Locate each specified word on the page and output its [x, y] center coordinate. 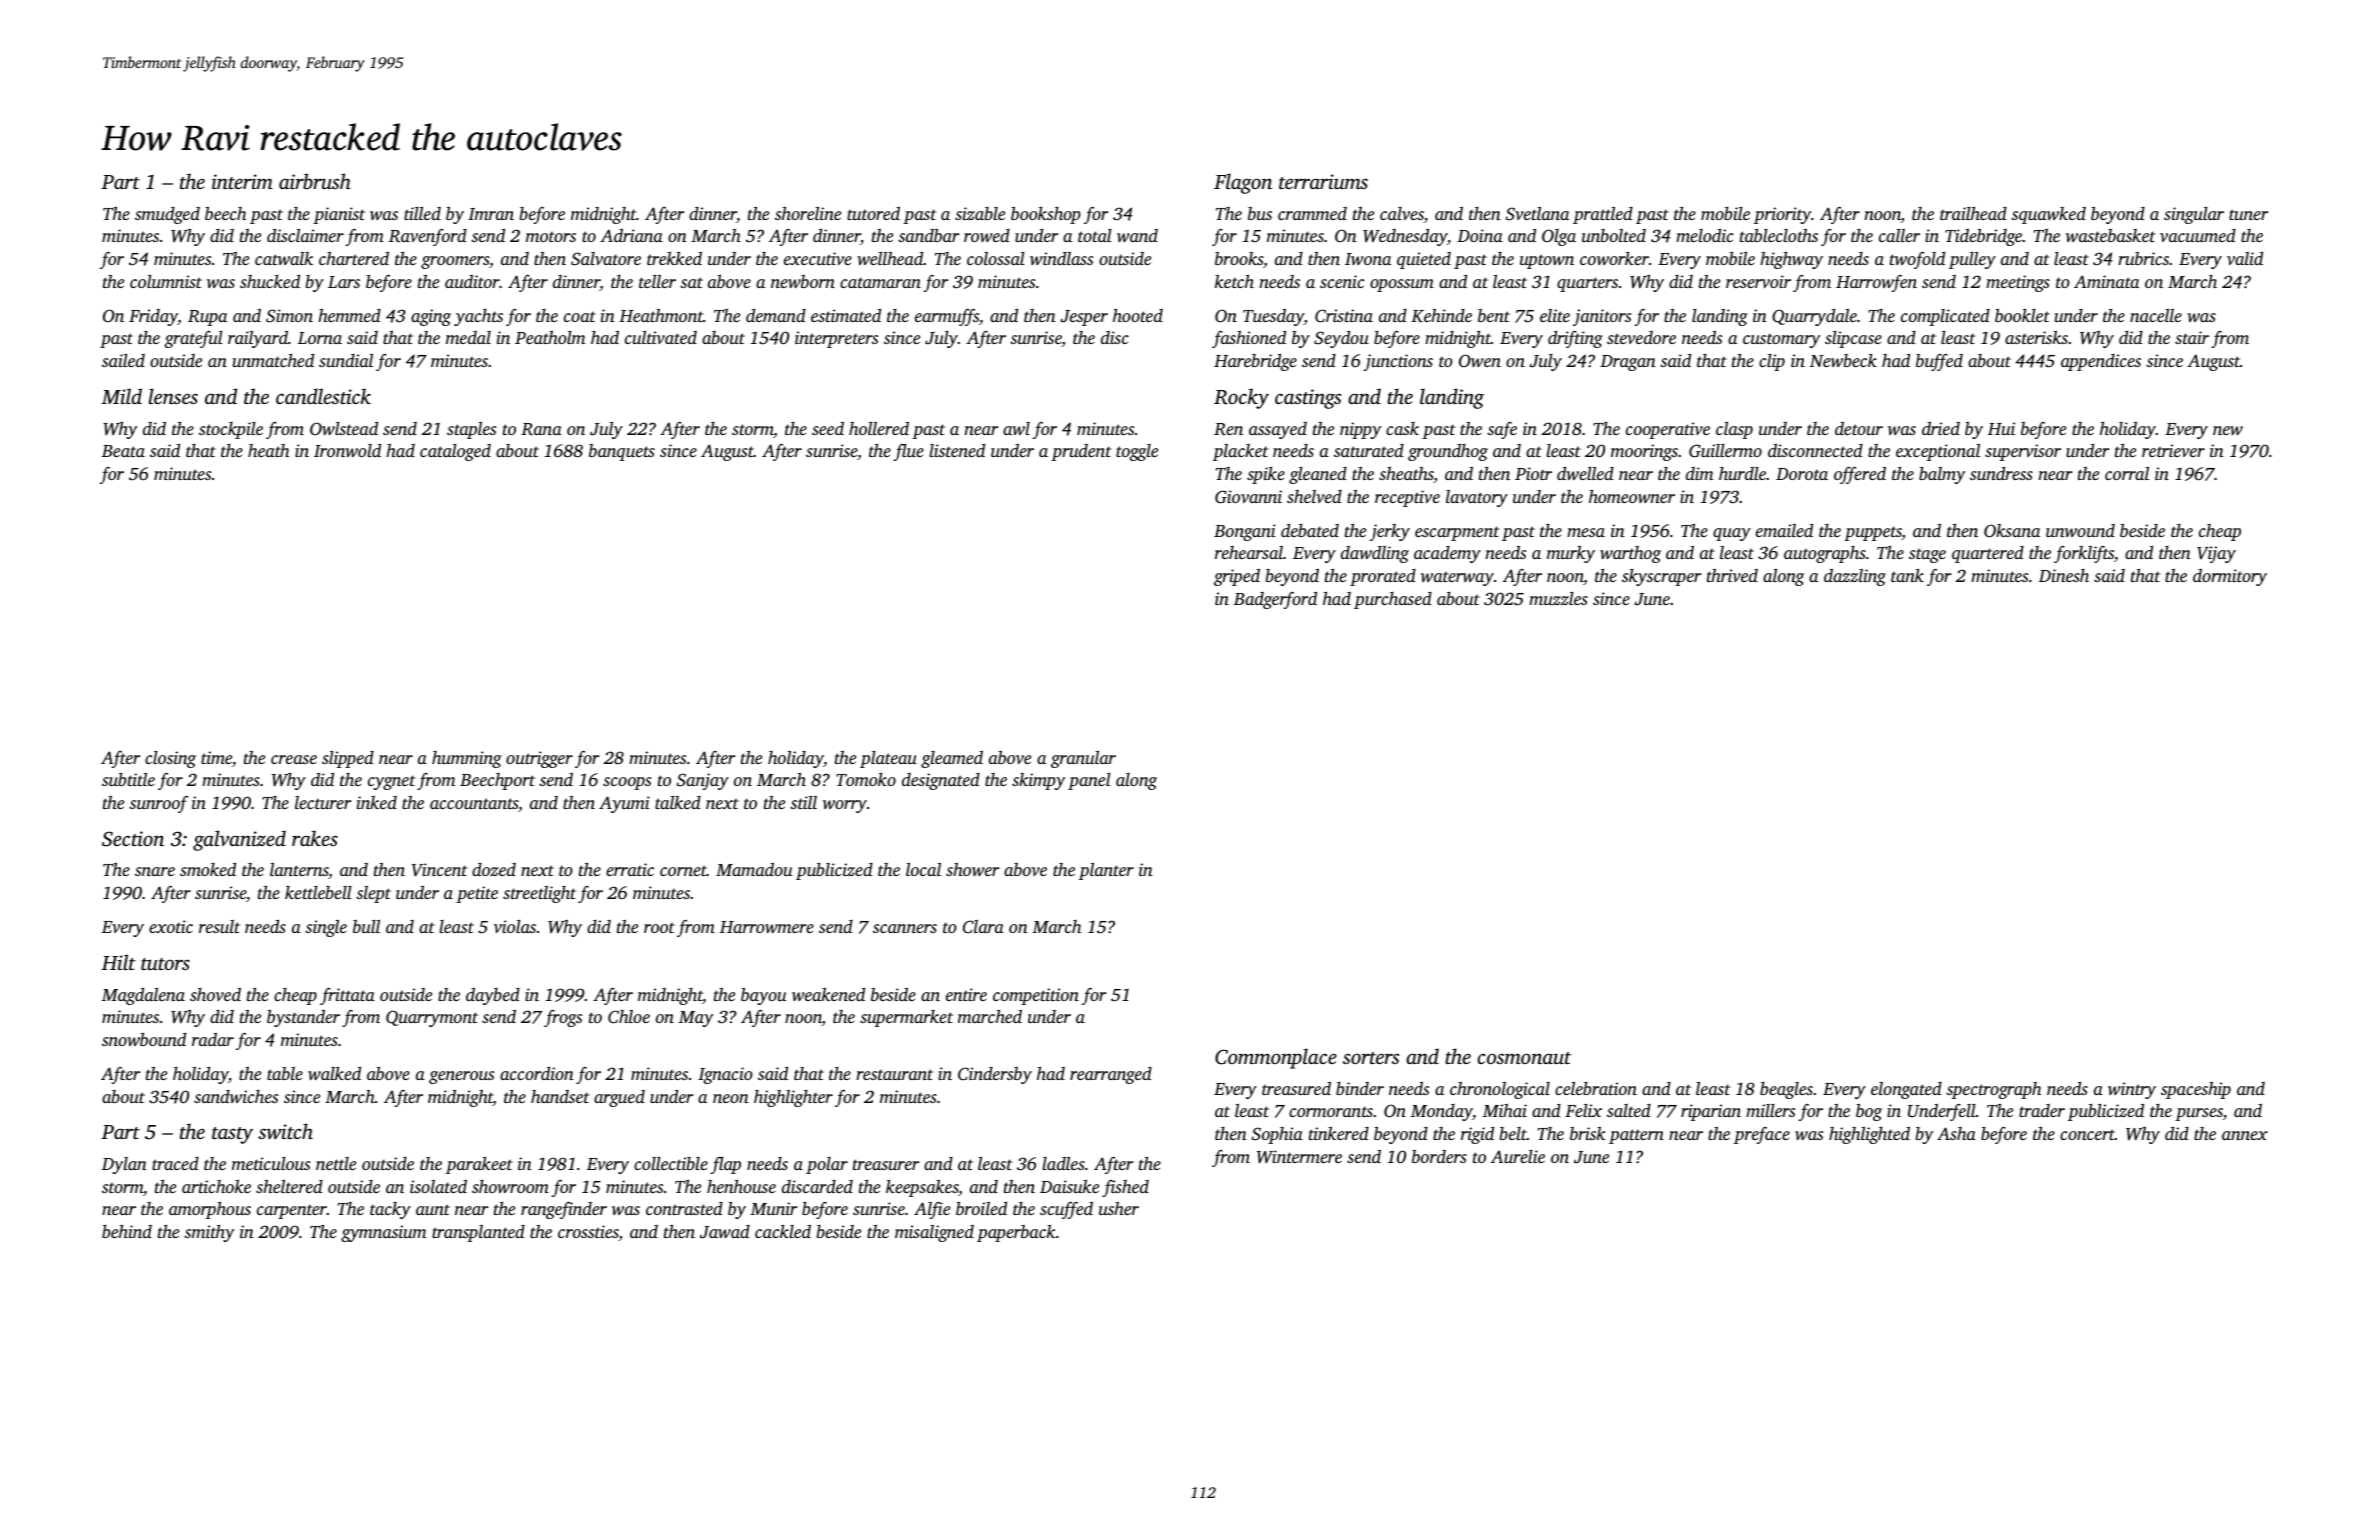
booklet [2022, 315]
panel [1089, 781]
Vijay [2216, 554]
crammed [1312, 213]
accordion [537, 1073]
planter [1106, 871]
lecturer [323, 802]
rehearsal [1249, 552]
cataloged [455, 452]
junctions [1398, 362]
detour [1859, 428]
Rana [541, 429]
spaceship [2196, 1090]
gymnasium [383, 1233]
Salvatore [606, 259]
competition [1036, 996]
